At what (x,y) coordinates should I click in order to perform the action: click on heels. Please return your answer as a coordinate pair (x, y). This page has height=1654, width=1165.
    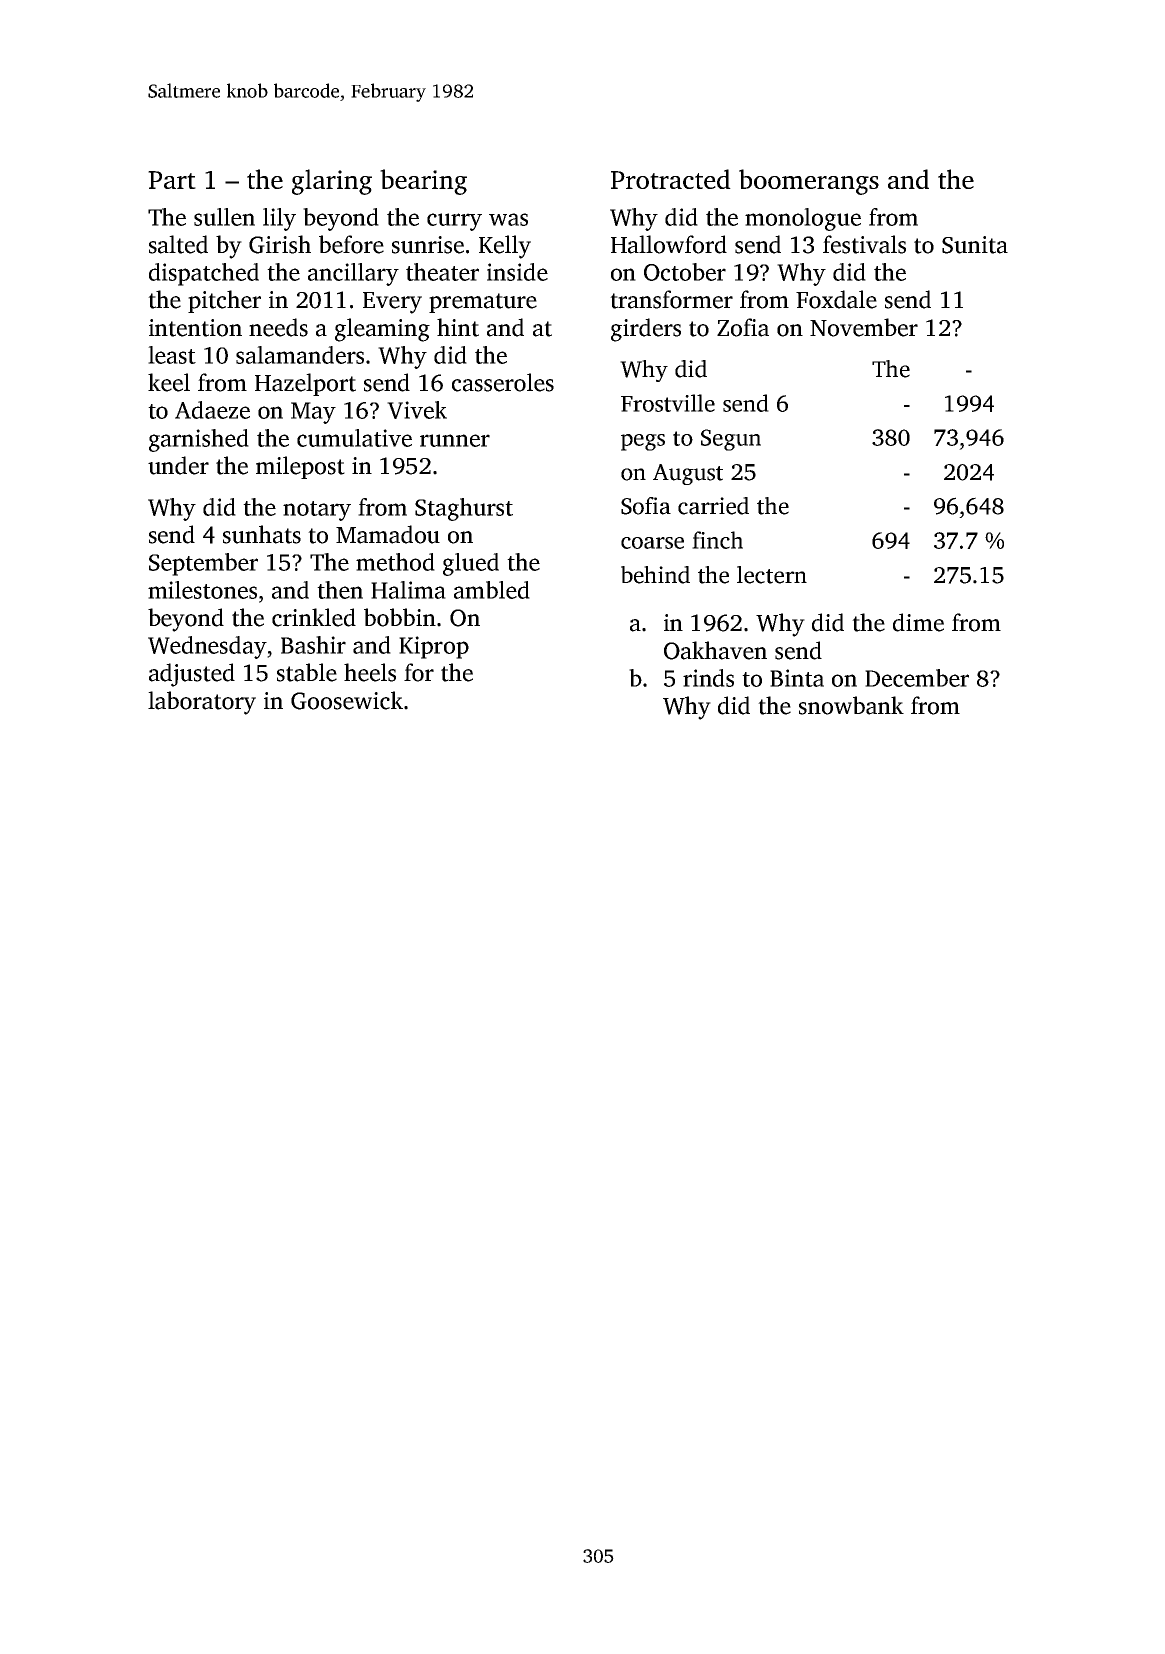
    Looking at the image, I should click on (370, 672).
